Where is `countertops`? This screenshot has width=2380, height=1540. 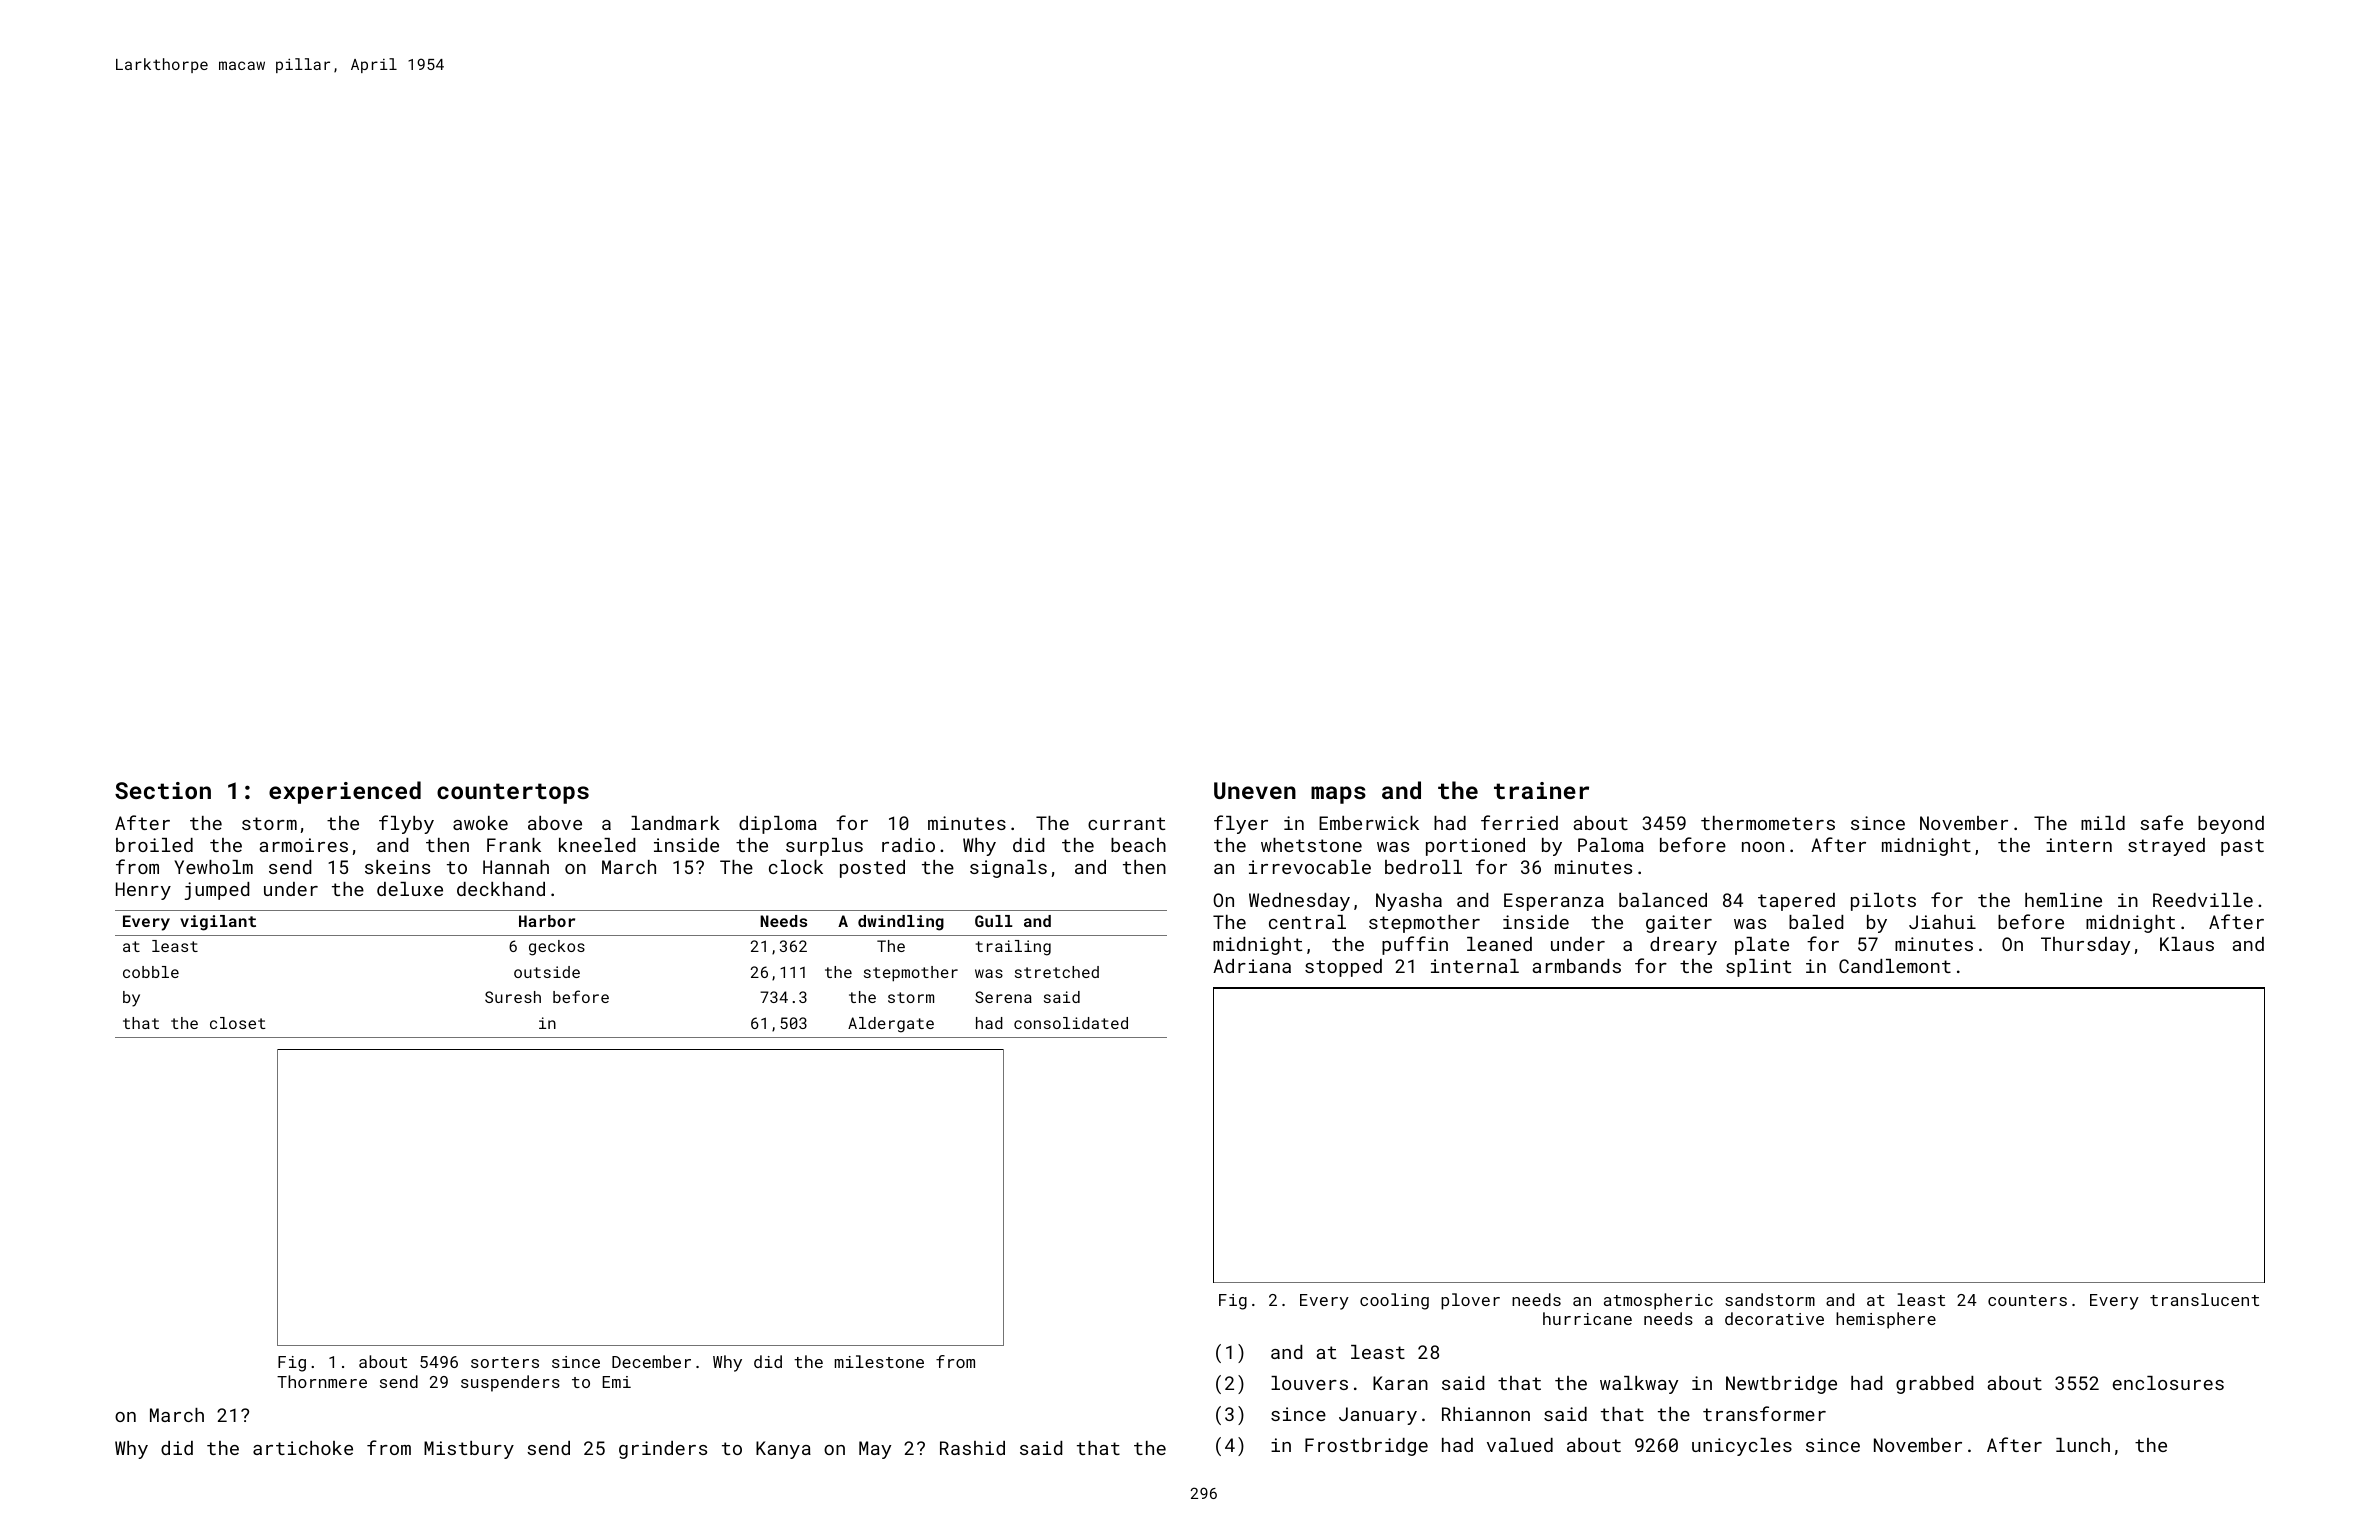
countertops is located at coordinates (513, 793).
